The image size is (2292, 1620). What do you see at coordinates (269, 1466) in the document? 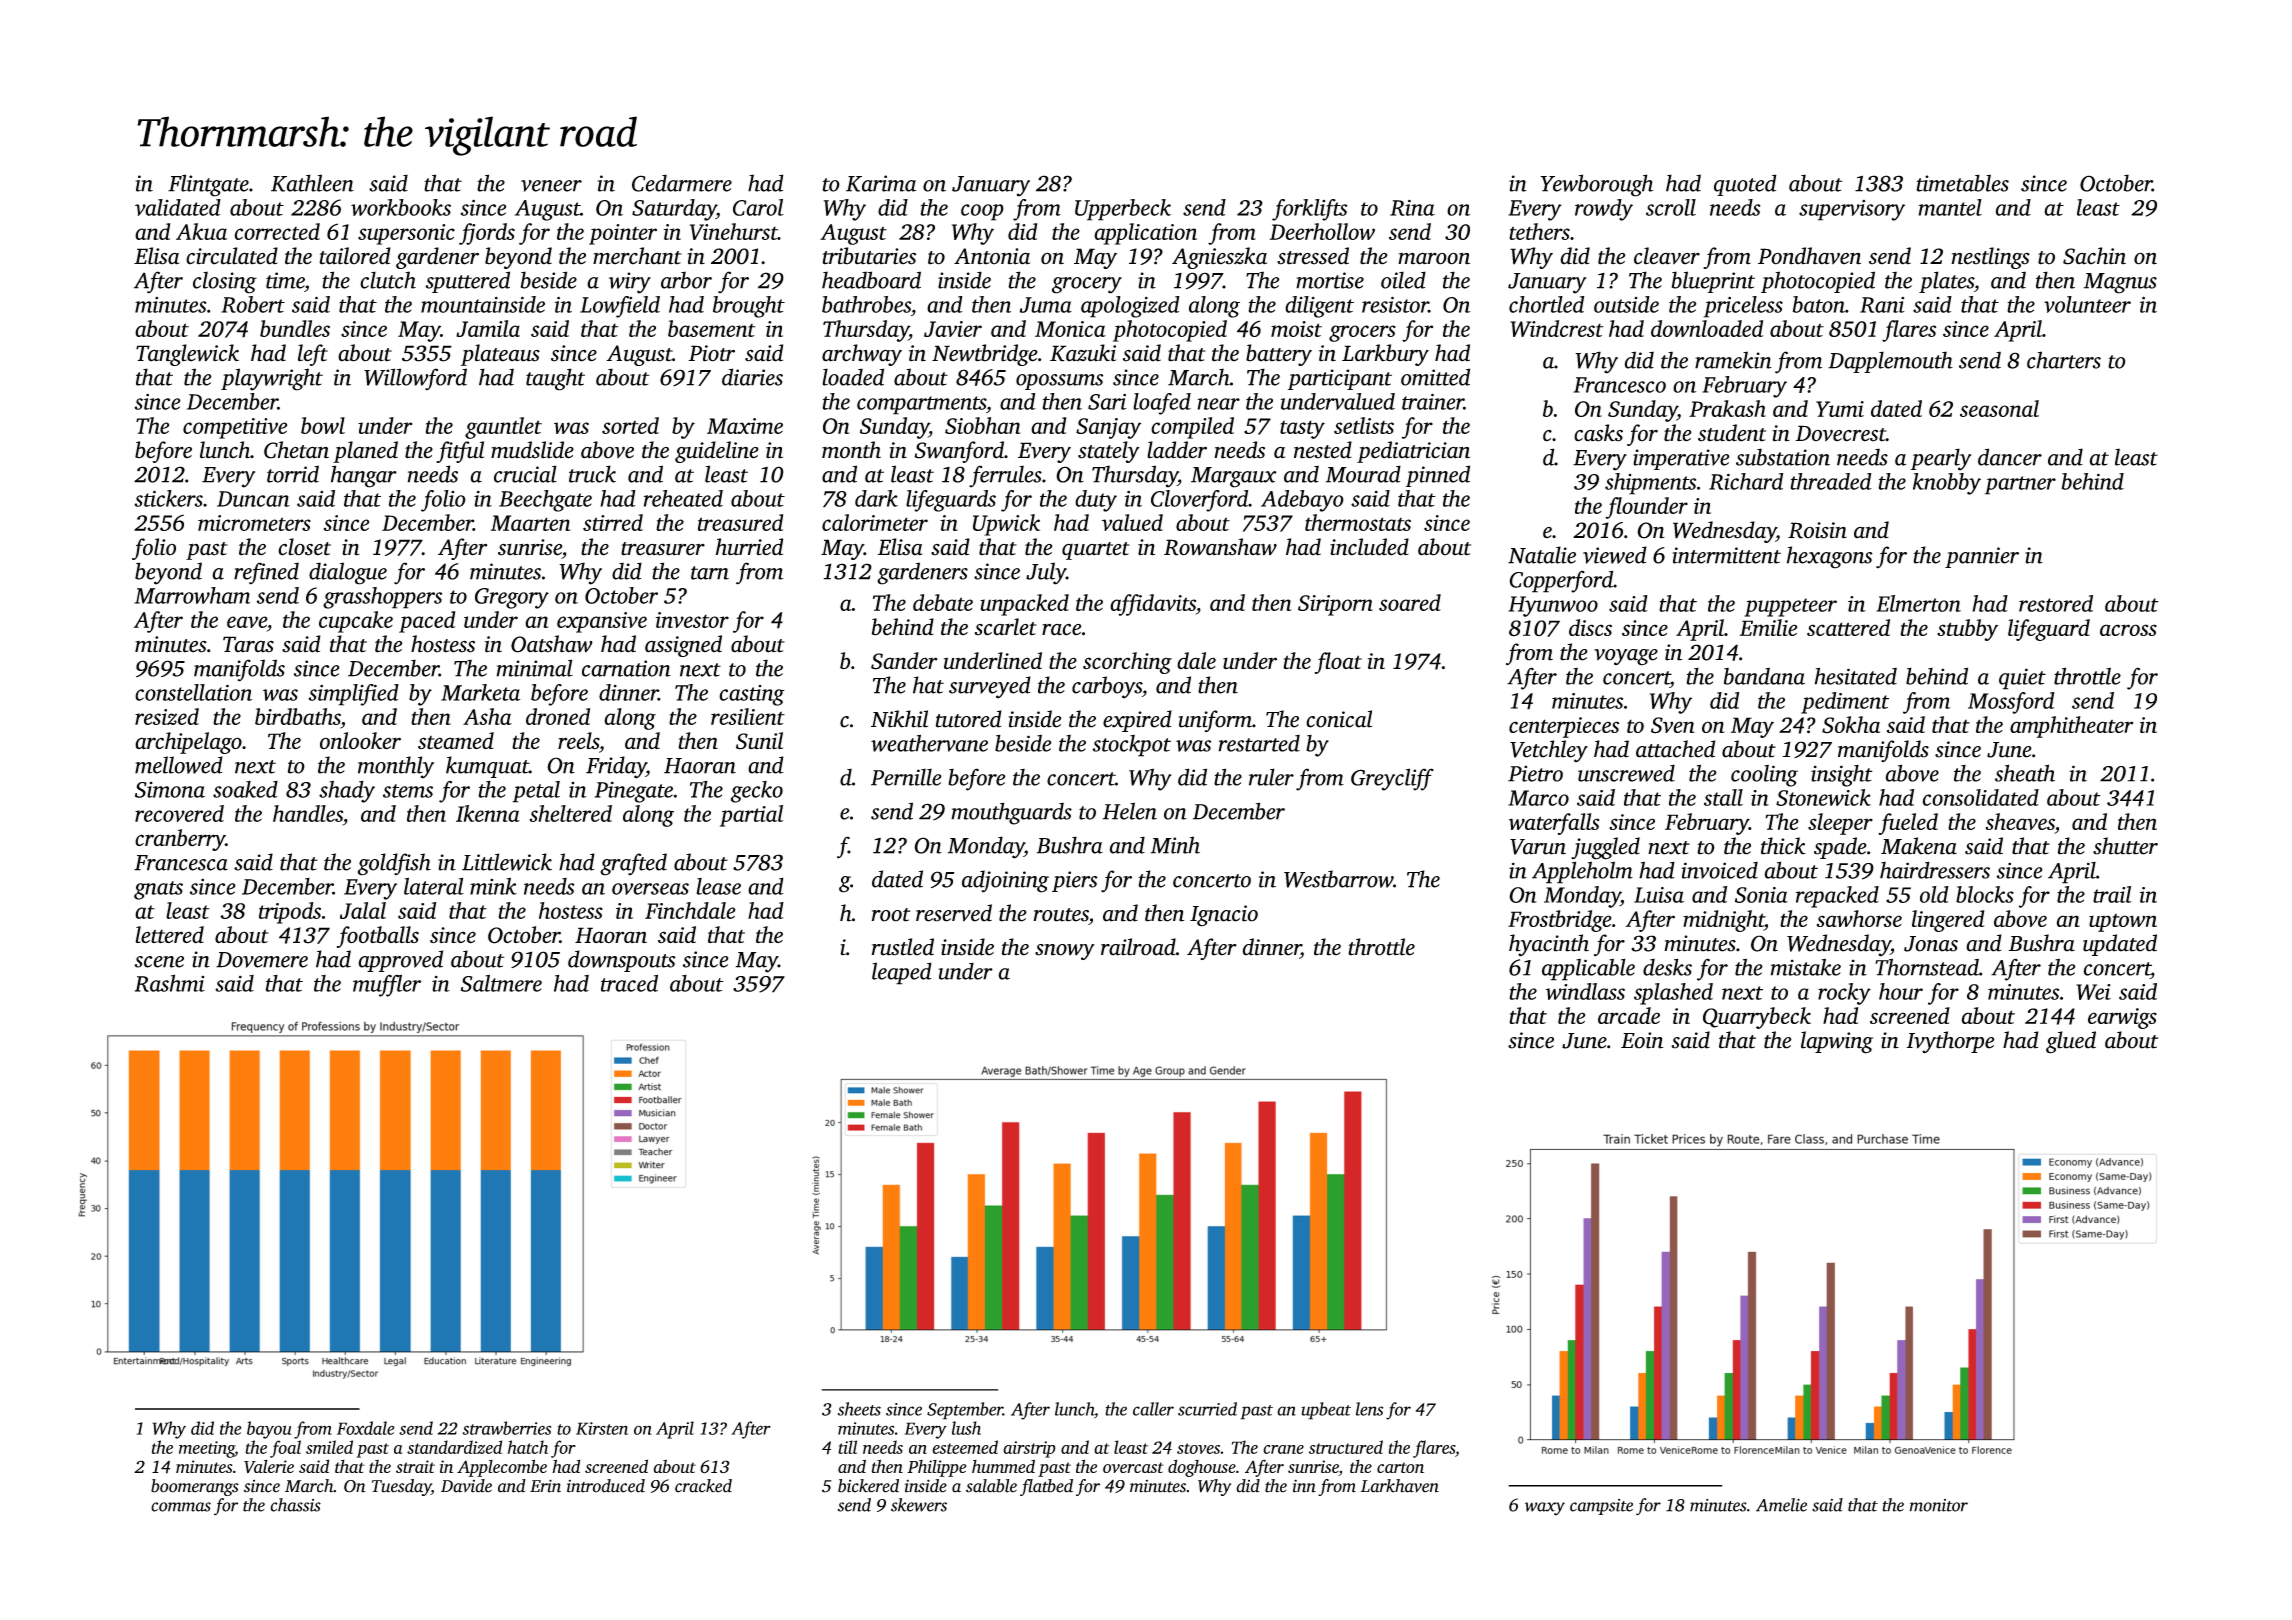
I see `Valerie` at bounding box center [269, 1466].
